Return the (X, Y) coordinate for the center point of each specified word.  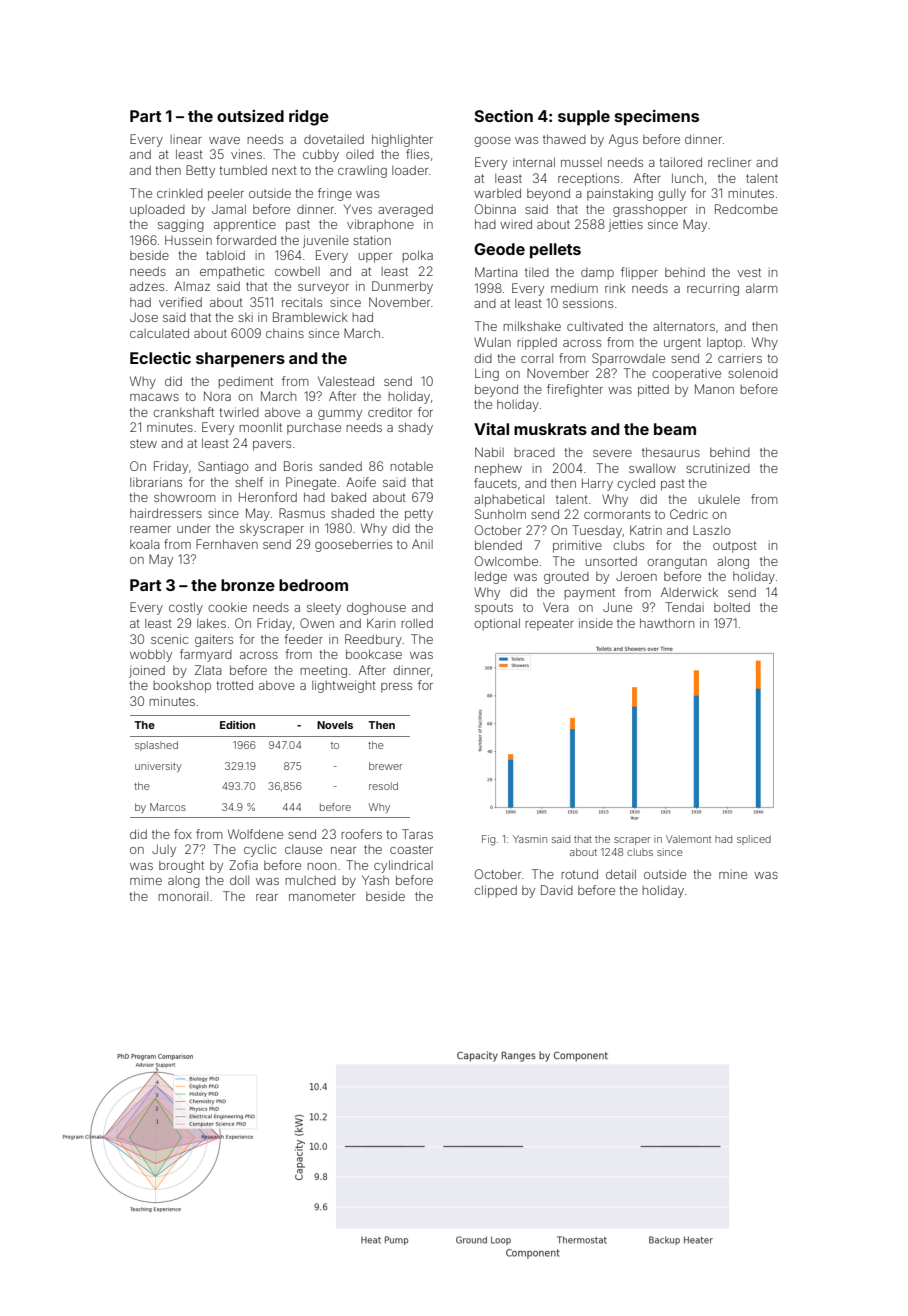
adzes (147, 286)
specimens (657, 118)
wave (224, 140)
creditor (390, 412)
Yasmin (530, 839)
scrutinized (718, 468)
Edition (237, 725)
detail (621, 874)
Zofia (243, 865)
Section (504, 115)
